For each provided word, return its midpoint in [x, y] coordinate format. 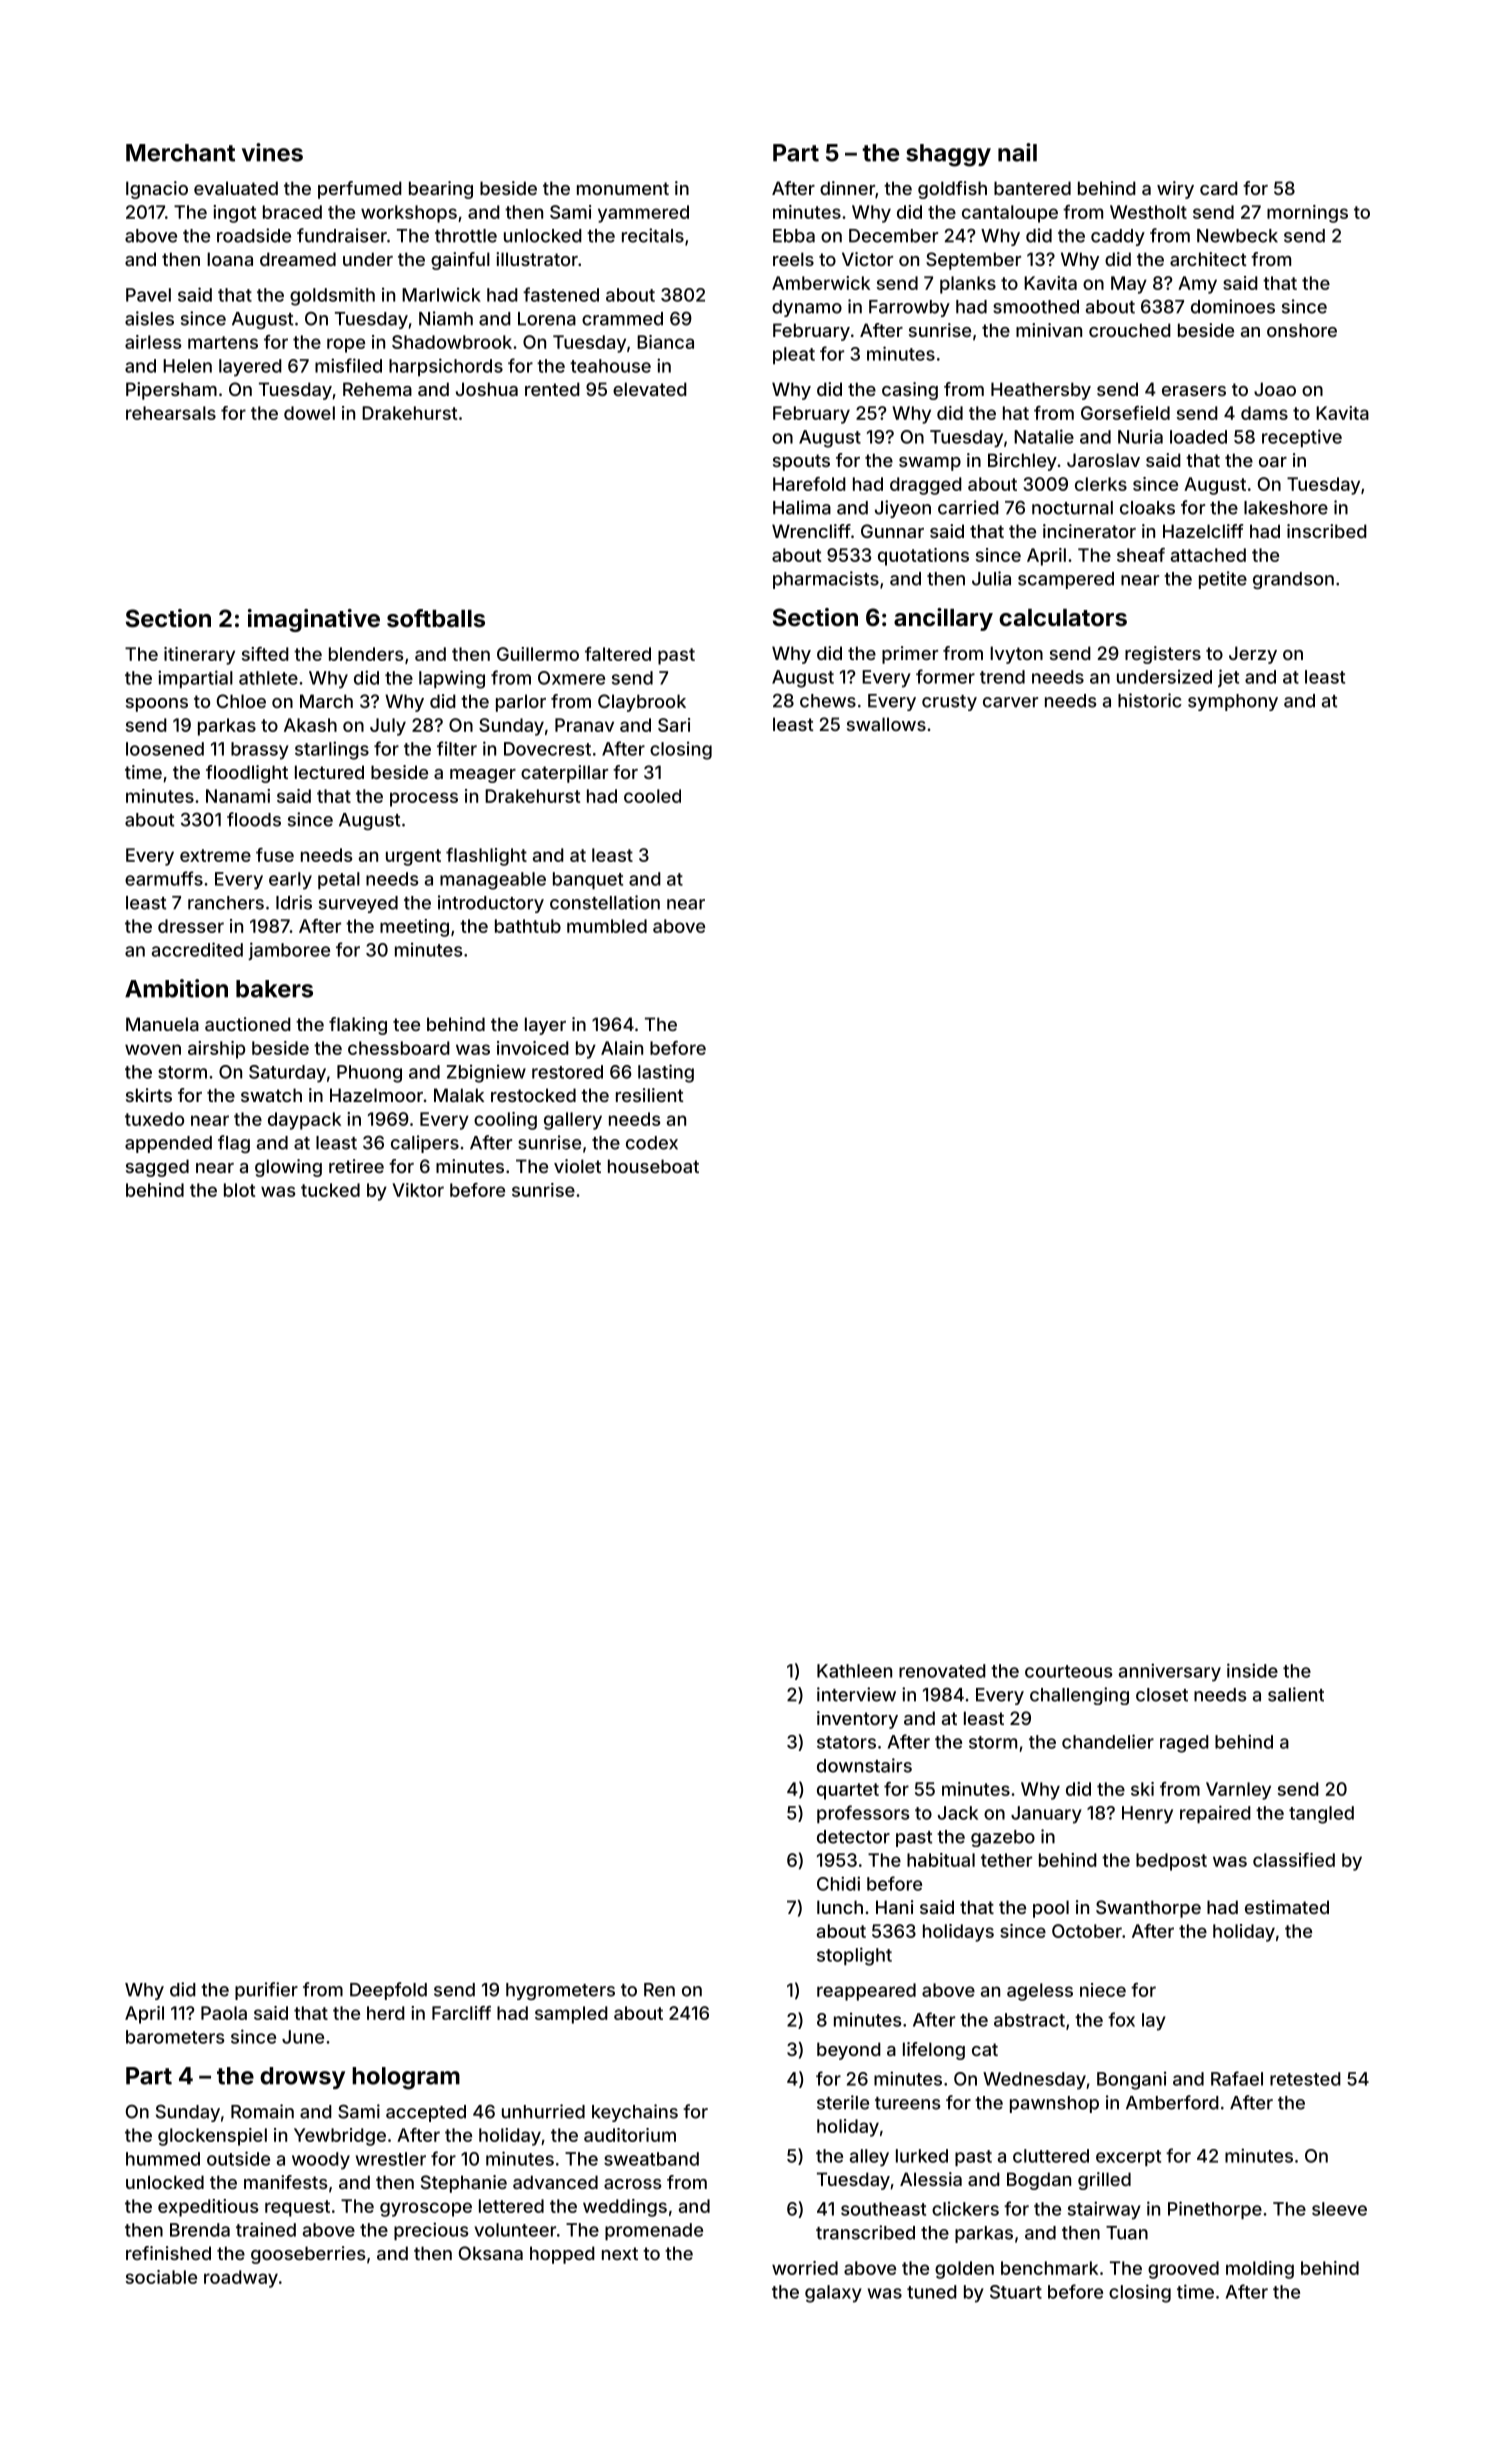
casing [910, 391]
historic [1150, 700]
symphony [1233, 702]
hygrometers [560, 1991]
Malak [459, 1095]
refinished [168, 2253]
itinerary [199, 656]
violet [577, 1166]
